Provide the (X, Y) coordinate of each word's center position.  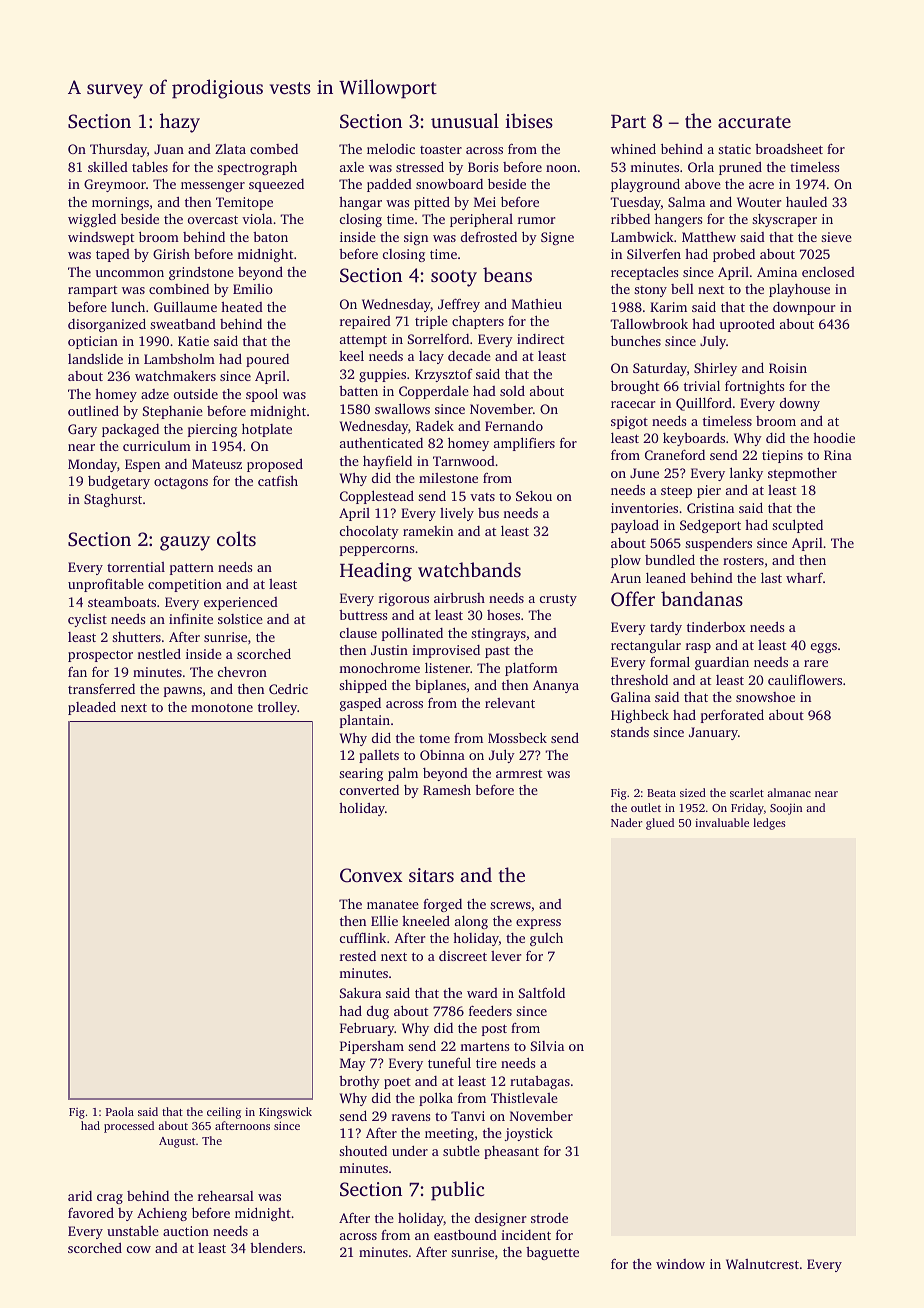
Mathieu (537, 304)
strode (549, 1218)
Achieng (162, 1214)
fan (77, 672)
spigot (629, 422)
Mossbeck (517, 737)
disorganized (107, 325)
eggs (824, 648)
